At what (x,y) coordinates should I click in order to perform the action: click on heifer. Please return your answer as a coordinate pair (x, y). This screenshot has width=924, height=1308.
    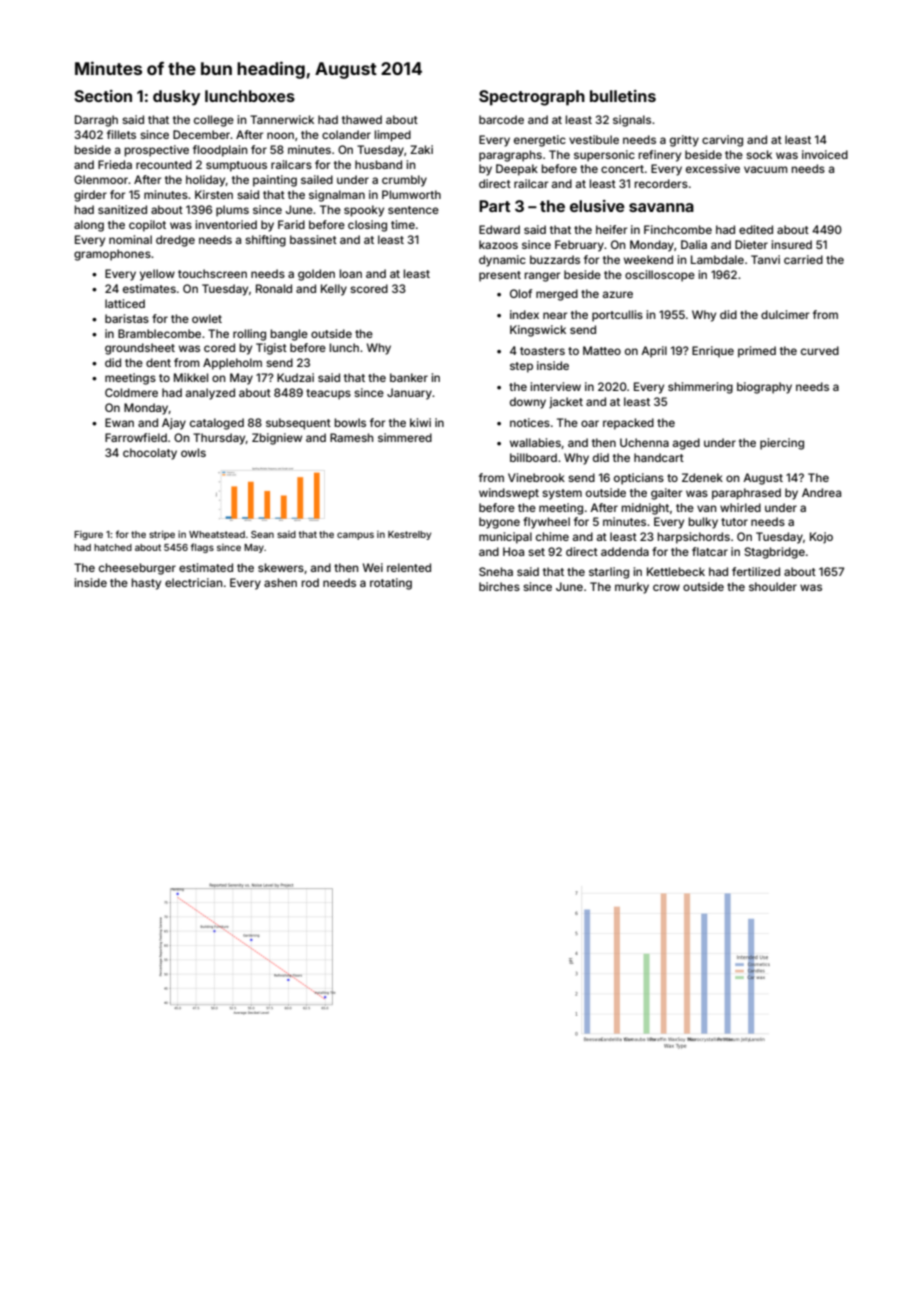
    Looking at the image, I should click on (611, 229).
